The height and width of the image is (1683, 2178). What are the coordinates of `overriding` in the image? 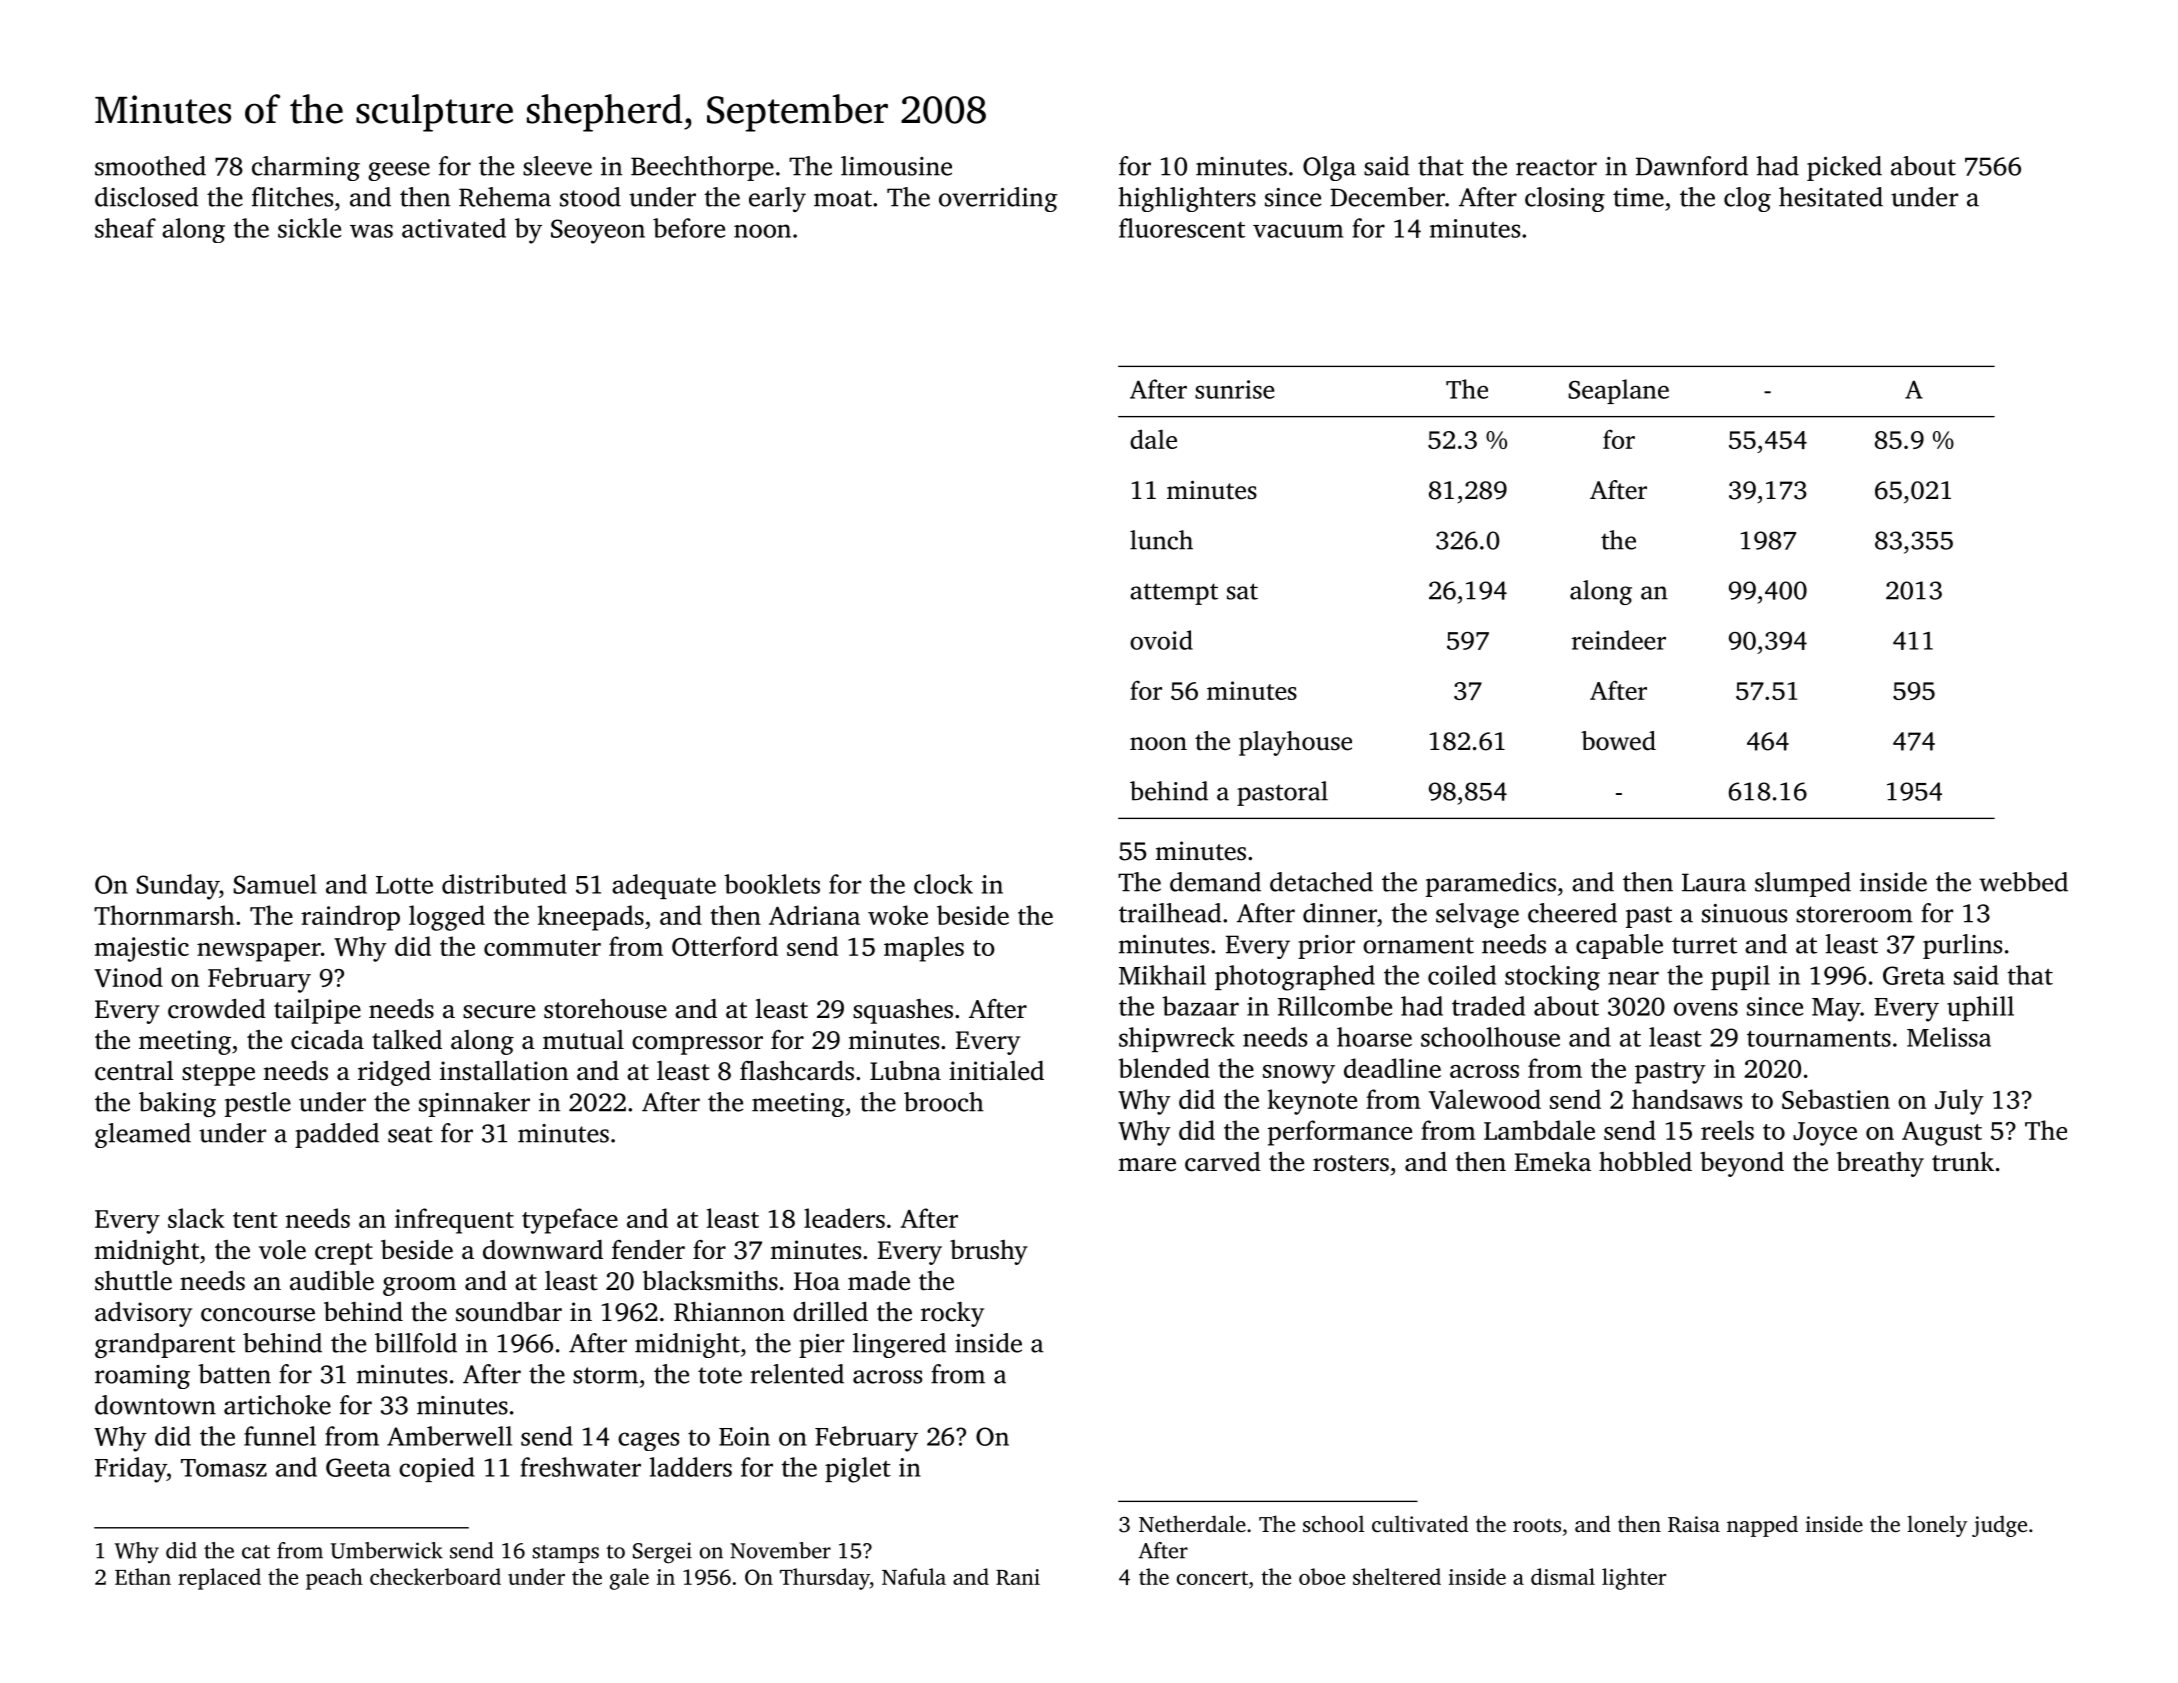 It's located at (998, 199).
